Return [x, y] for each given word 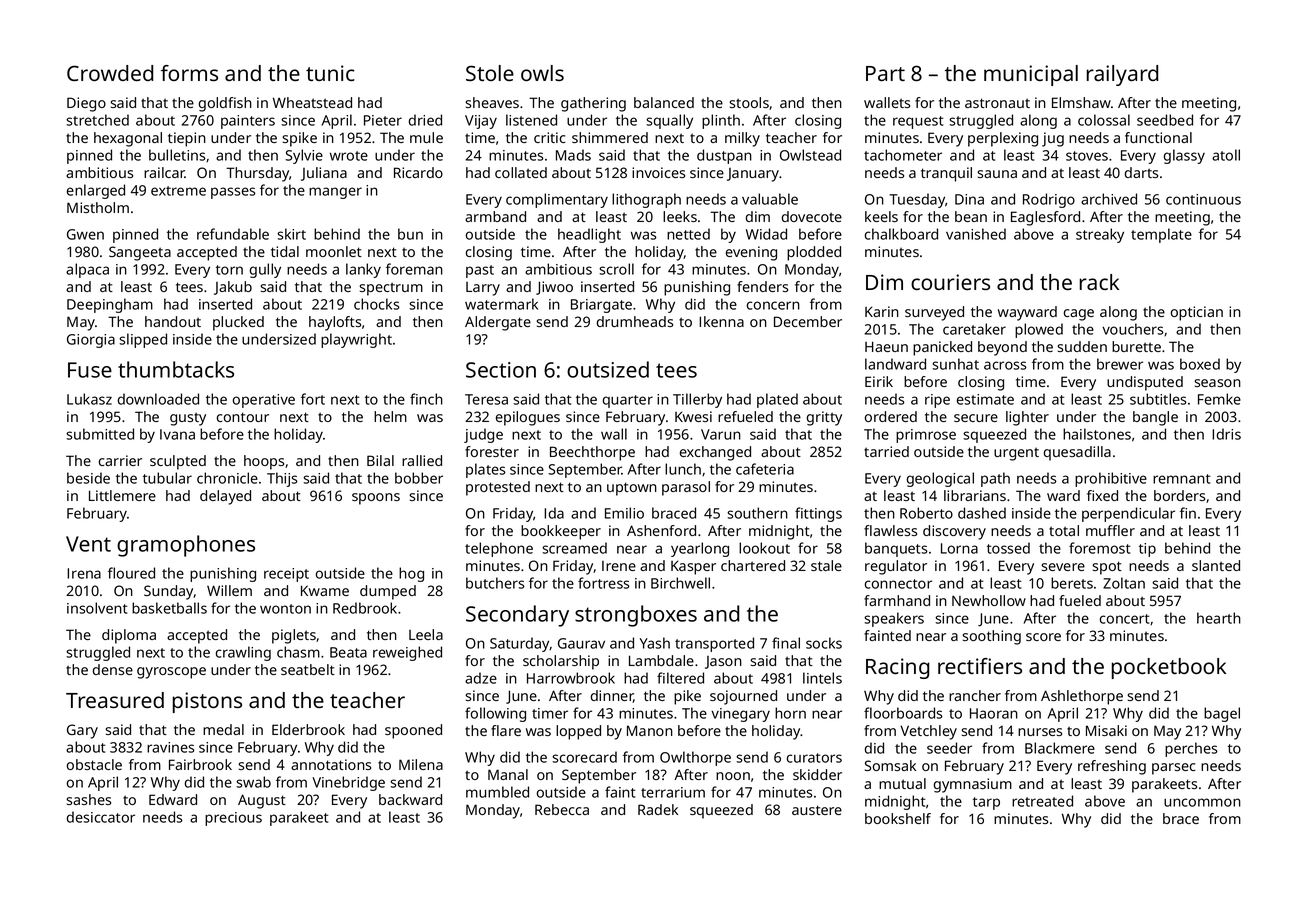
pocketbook [1169, 668]
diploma [129, 636]
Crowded [110, 73]
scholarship [561, 662]
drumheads [635, 321]
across [1005, 365]
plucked [238, 323]
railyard [1122, 75]
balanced [664, 102]
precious [233, 819]
